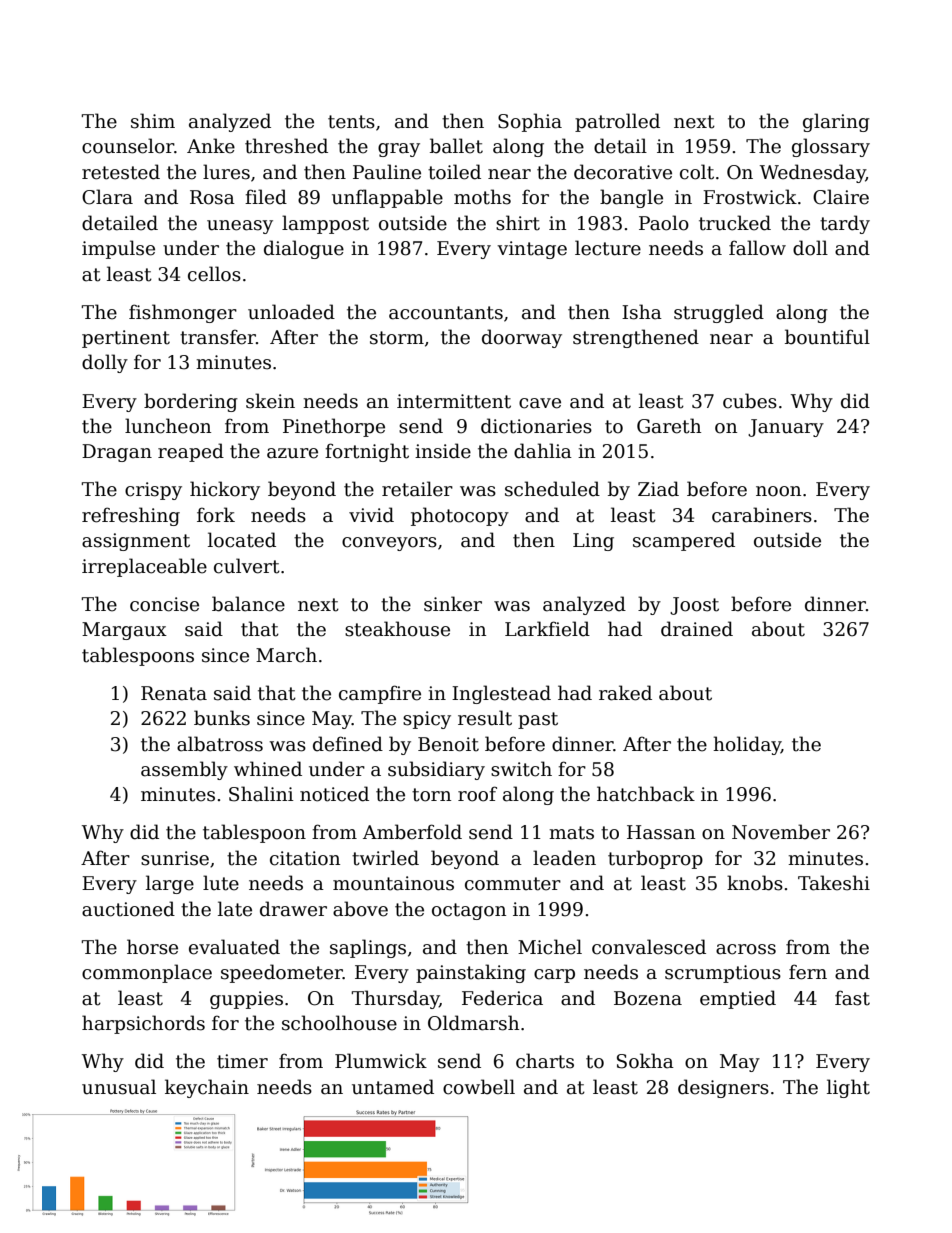  What do you see at coordinates (207, 1088) in the screenshot?
I see `keychain` at bounding box center [207, 1088].
